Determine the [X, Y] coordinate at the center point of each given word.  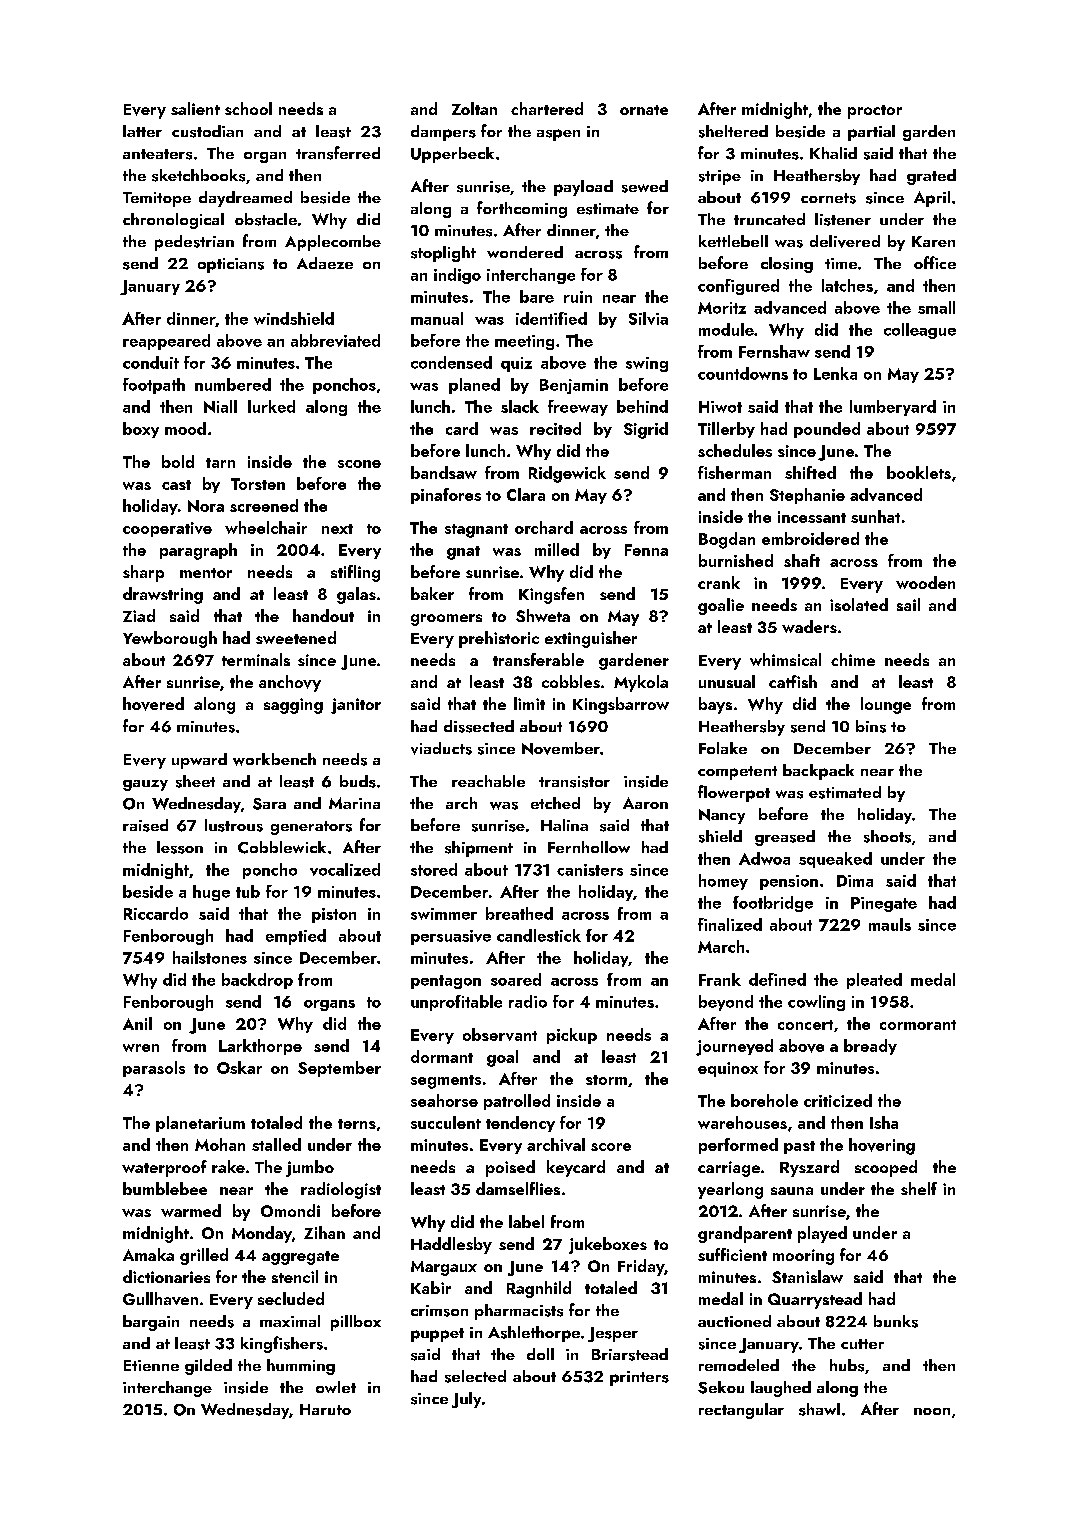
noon [932, 1411]
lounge [886, 705]
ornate [644, 110]
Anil [137, 1023]
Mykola [641, 683]
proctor [875, 112]
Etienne [151, 1365]
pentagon [446, 982]
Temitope [157, 199]
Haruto [325, 1409]
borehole [764, 1100]
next [337, 529]
